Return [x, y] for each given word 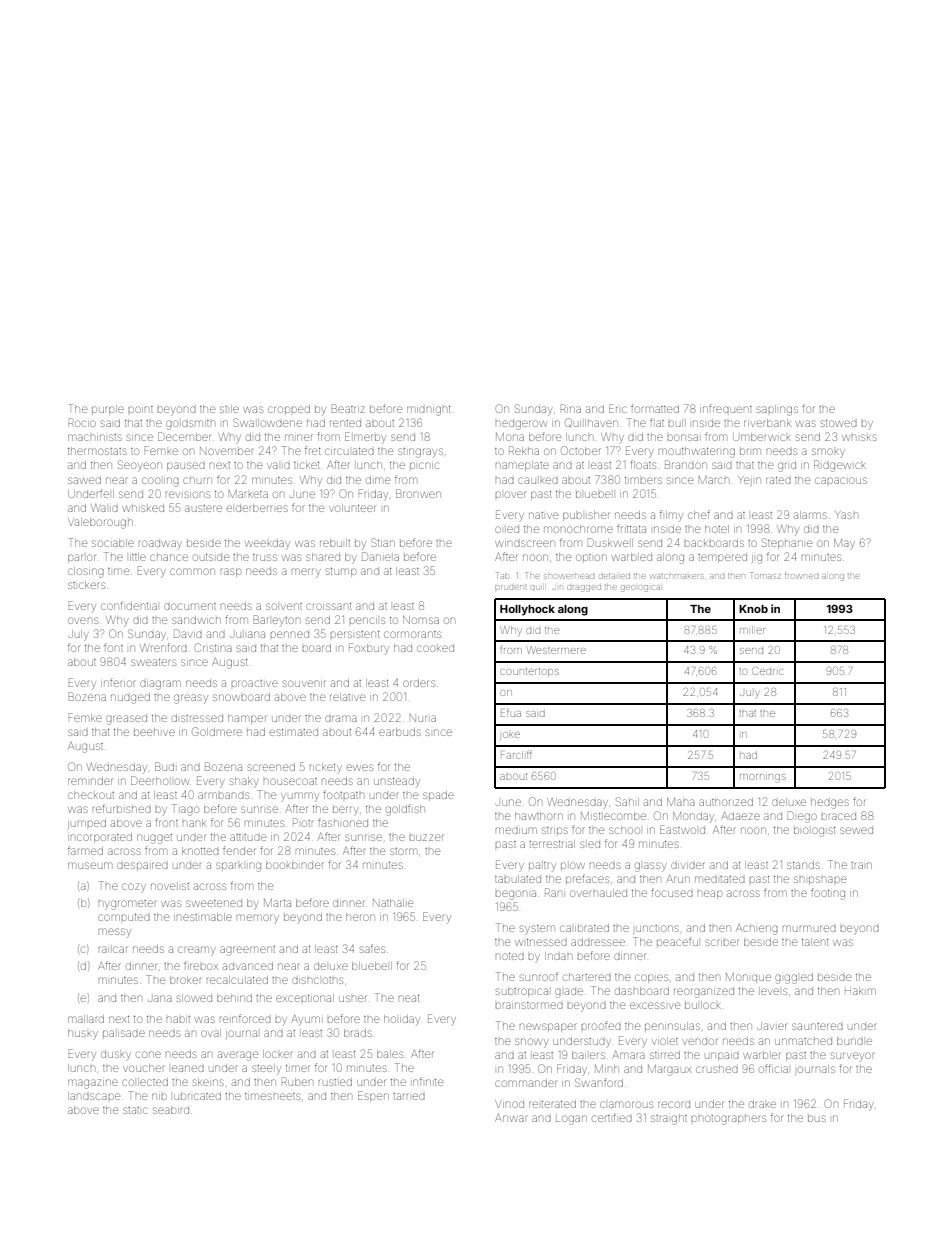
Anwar [511, 1118]
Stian [383, 542]
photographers [729, 1120]
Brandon [686, 464]
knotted [200, 851]
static [135, 1110]
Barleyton [277, 621]
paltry [542, 867]
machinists [95, 437]
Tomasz [766, 575]
